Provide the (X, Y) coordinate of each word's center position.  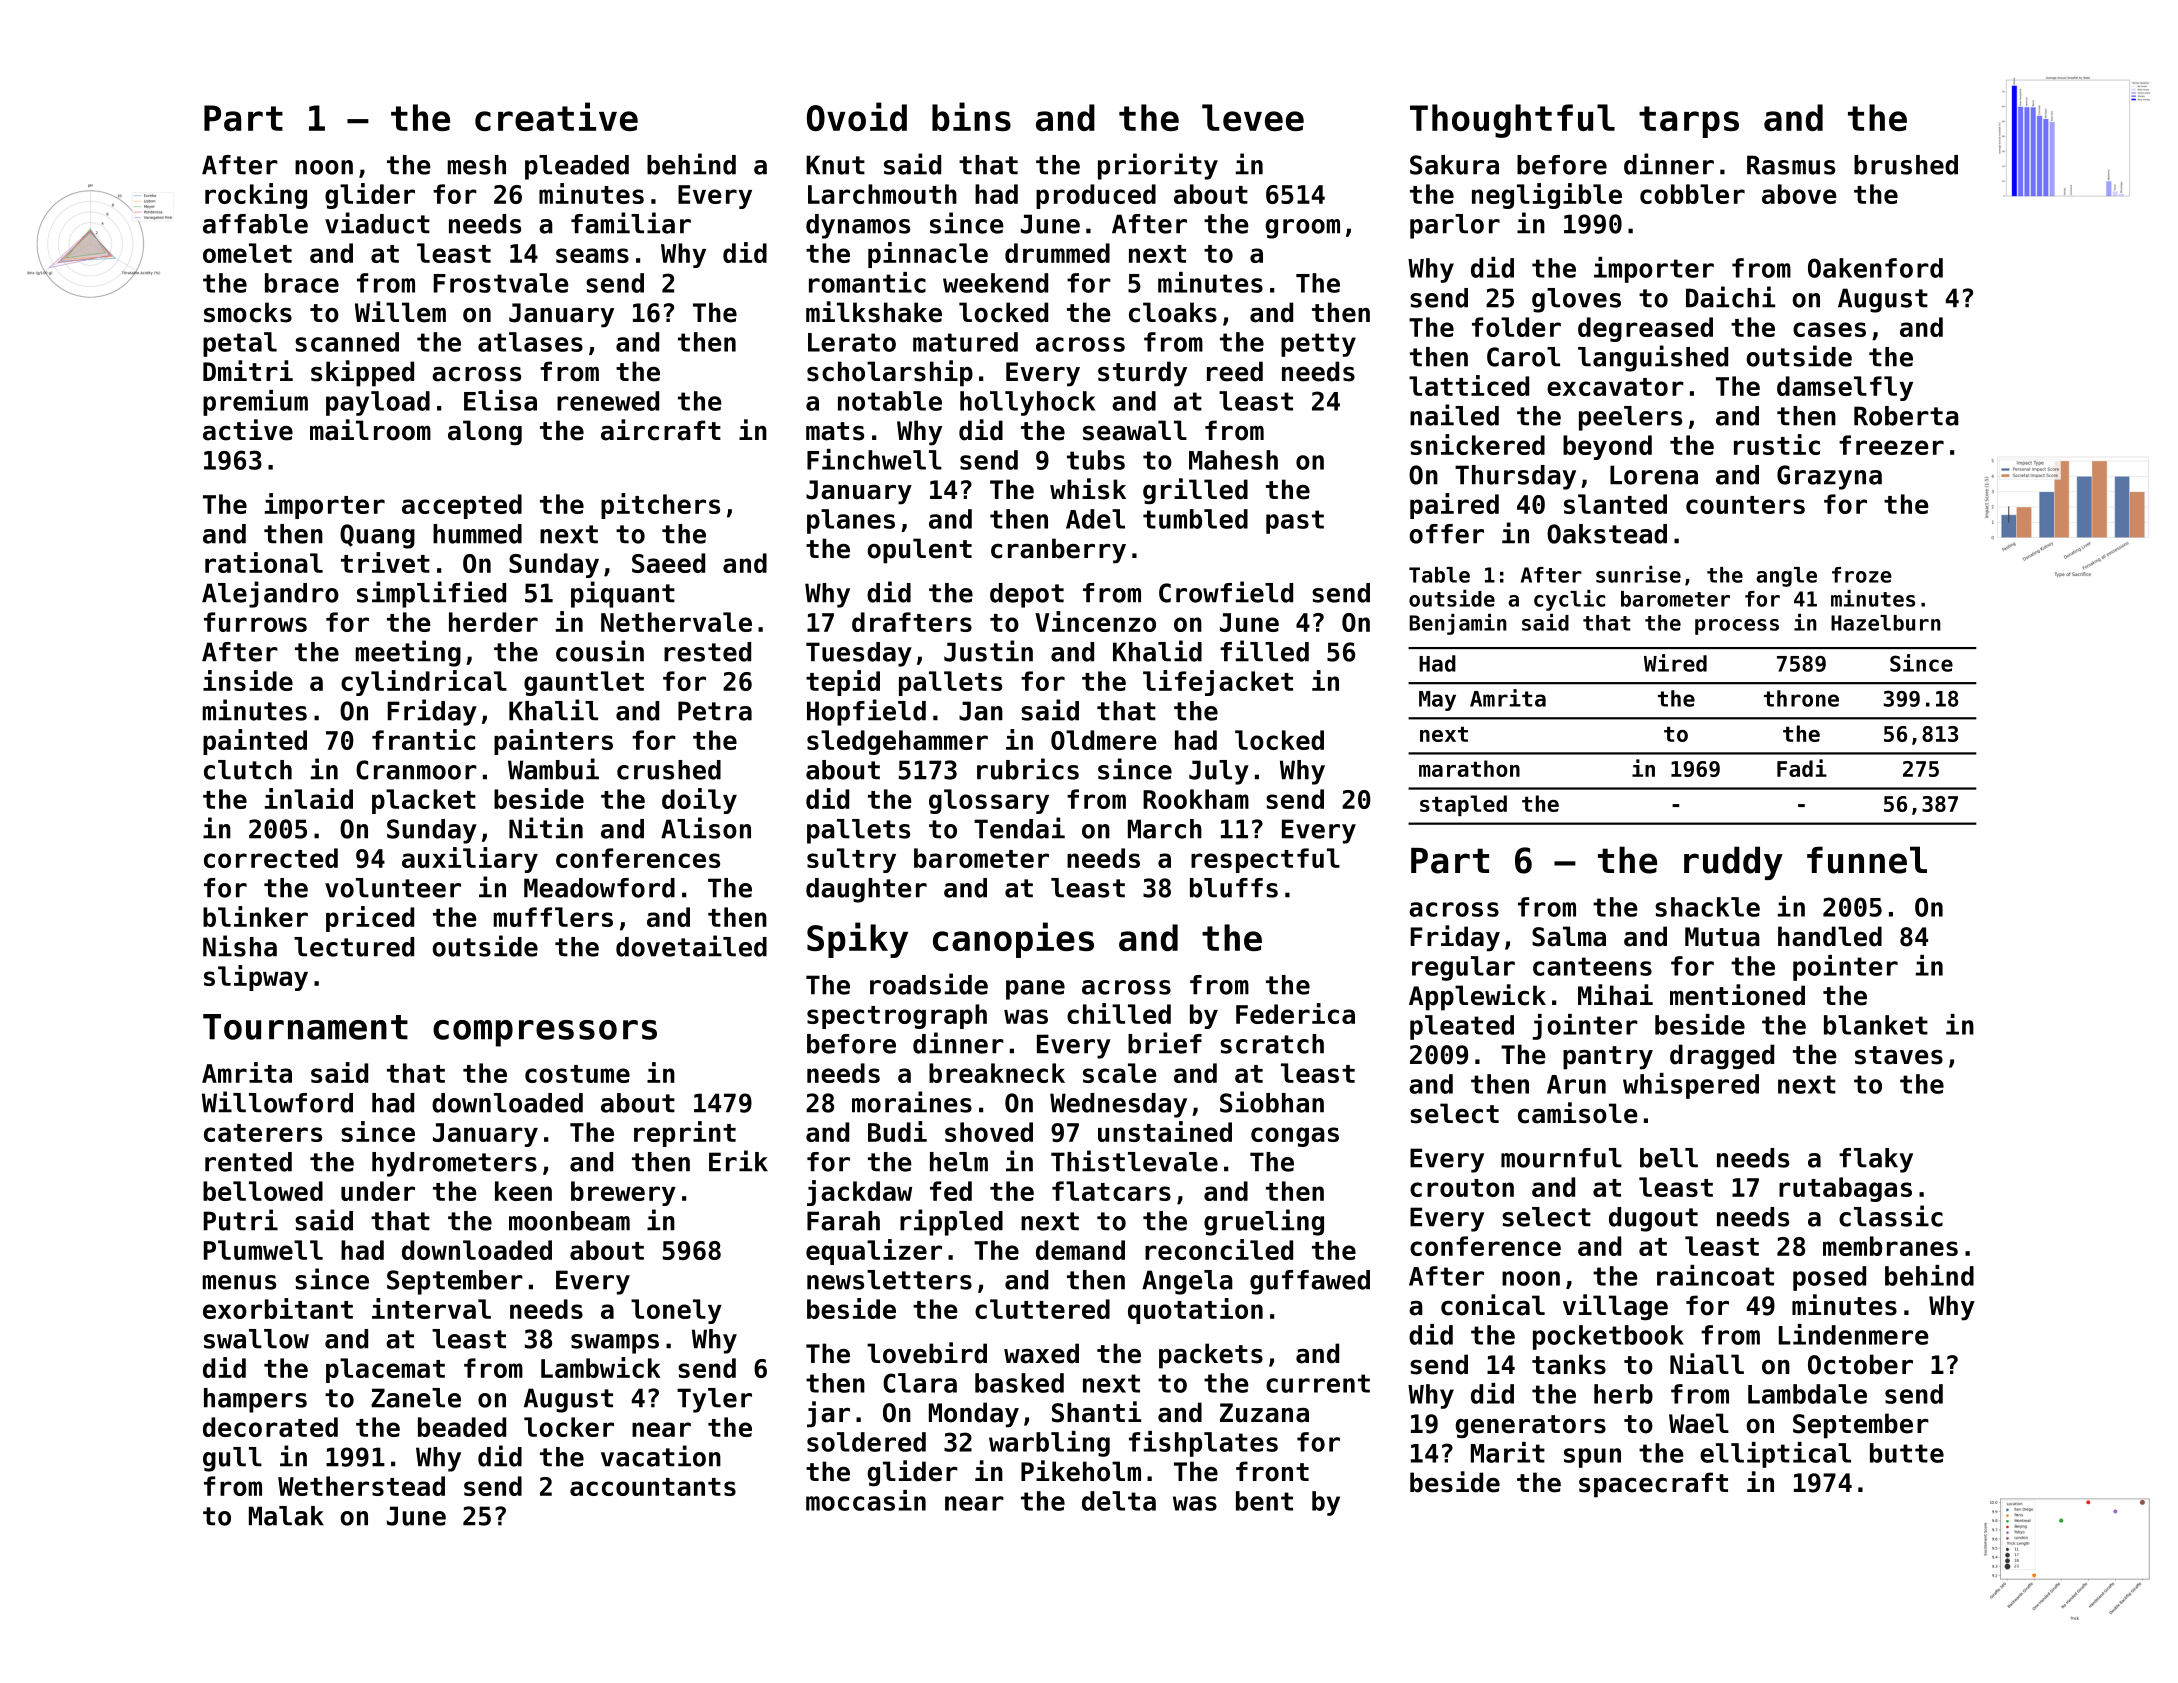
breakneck (997, 1073)
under (378, 1191)
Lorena (1654, 475)
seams (592, 255)
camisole (1578, 1113)
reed (1235, 371)
